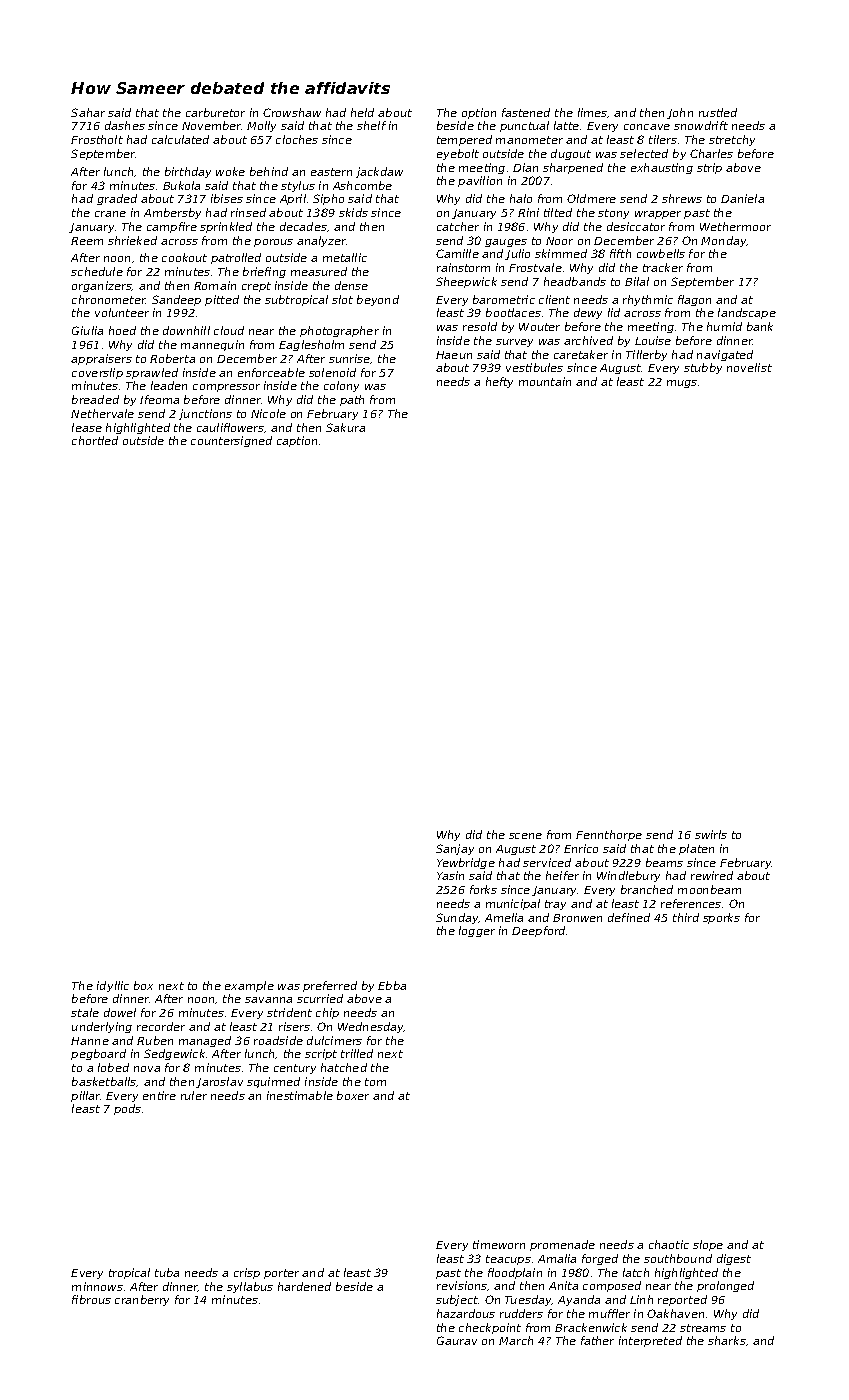  Describe the element at coordinates (300, 1095) in the screenshot. I see `inestimable` at that location.
